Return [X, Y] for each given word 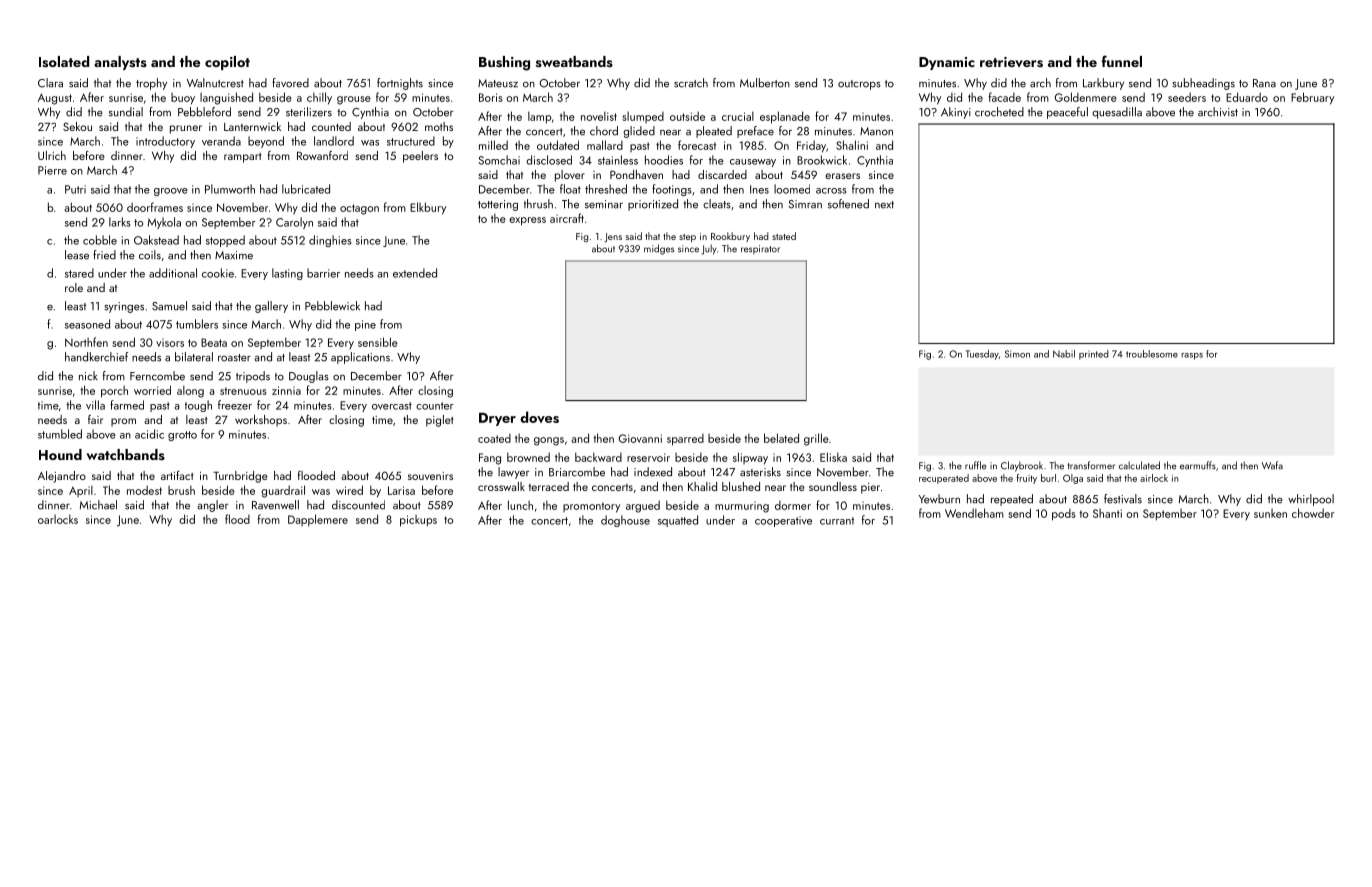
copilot [227, 63]
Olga [1073, 479]
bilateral [194, 357]
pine [365, 325]
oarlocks [58, 519]
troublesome [1152, 354]
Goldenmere [1085, 97]
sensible [378, 342]
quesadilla [1117, 113]
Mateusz [498, 83]
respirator [760, 249]
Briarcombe [577, 472]
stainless [618, 160]
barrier [323, 273]
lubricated [306, 189]
